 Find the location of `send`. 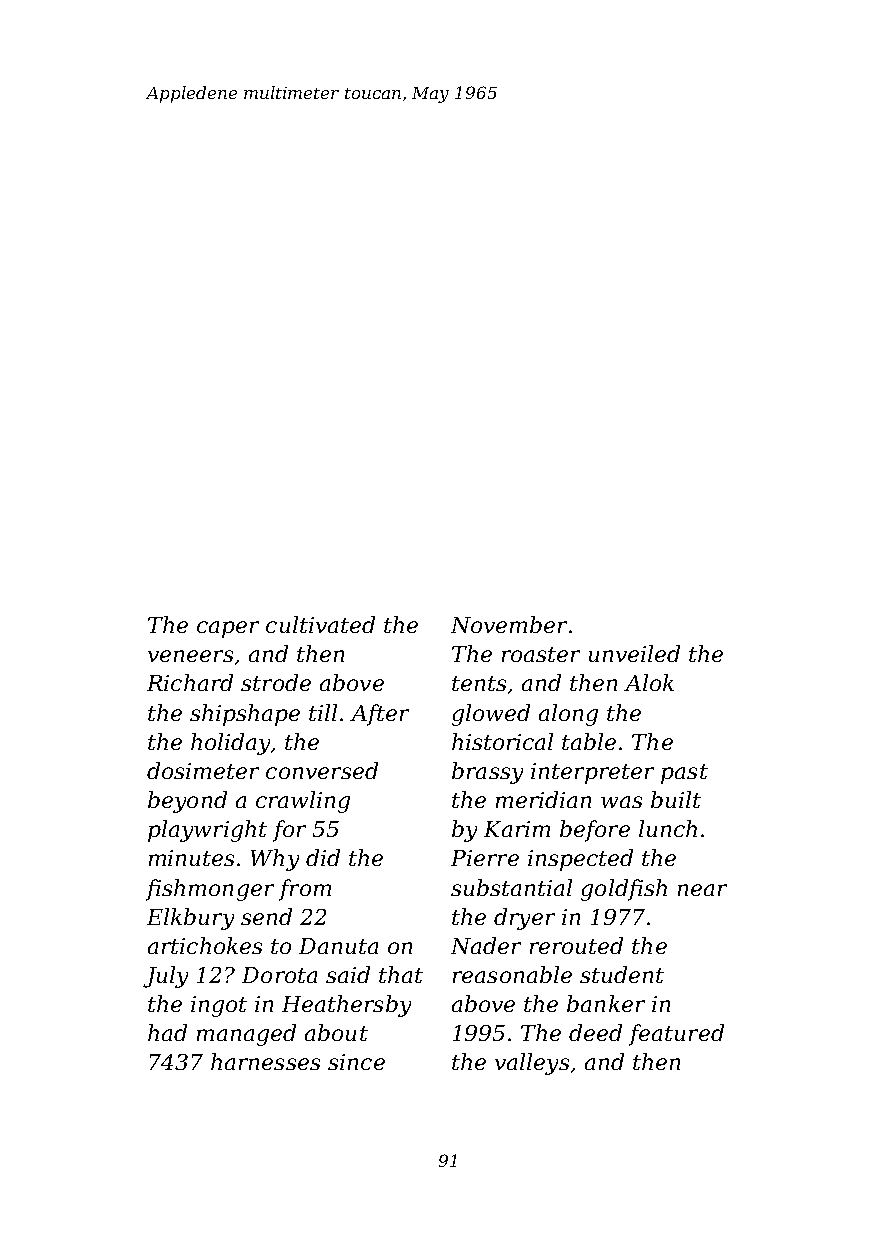

send is located at coordinates (266, 916).
